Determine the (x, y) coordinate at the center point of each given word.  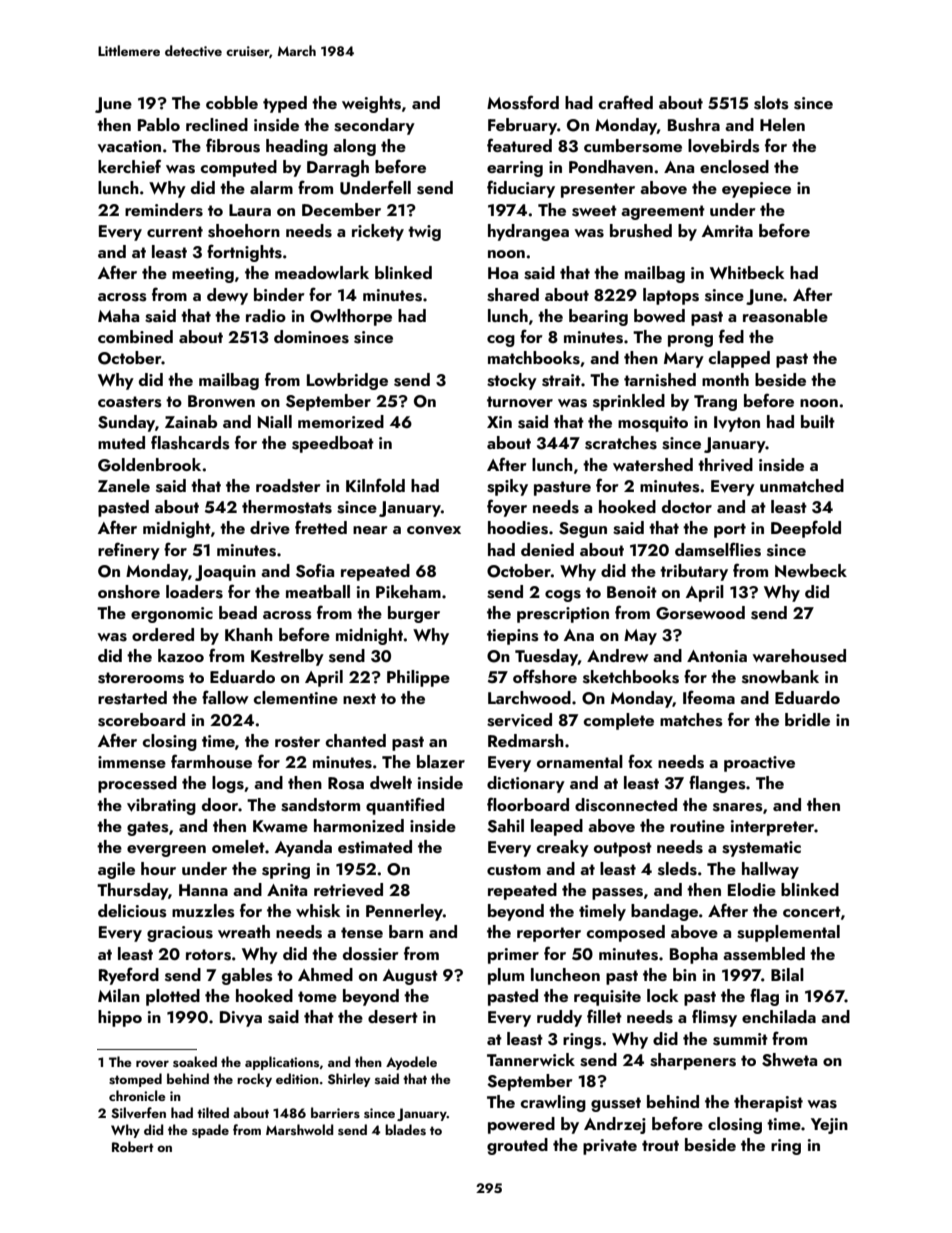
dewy (227, 296)
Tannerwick (531, 1059)
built (818, 421)
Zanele (124, 485)
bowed (659, 315)
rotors (208, 955)
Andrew (618, 655)
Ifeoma (709, 697)
